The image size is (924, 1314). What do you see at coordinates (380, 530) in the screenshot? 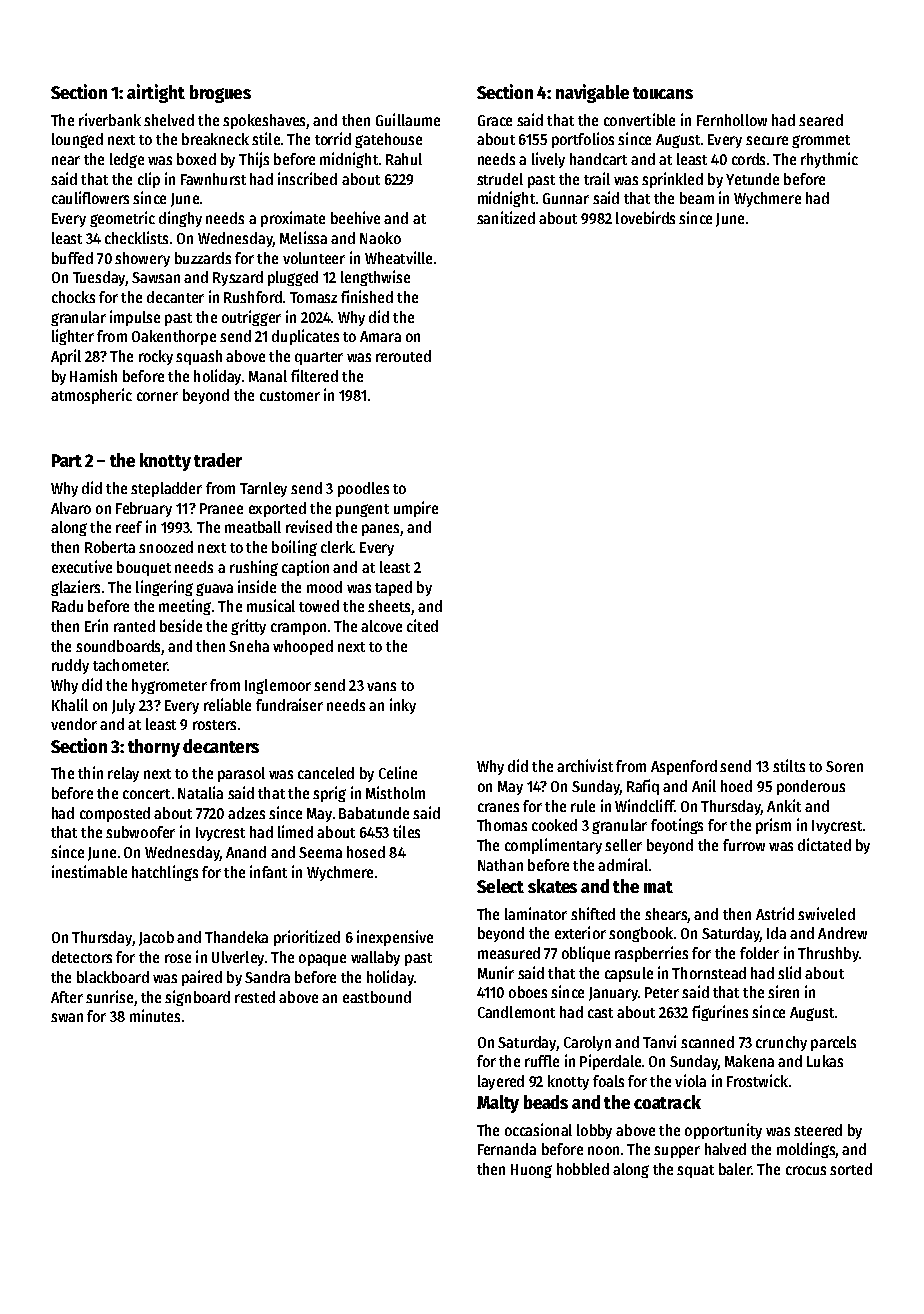
I see `panes` at bounding box center [380, 530].
